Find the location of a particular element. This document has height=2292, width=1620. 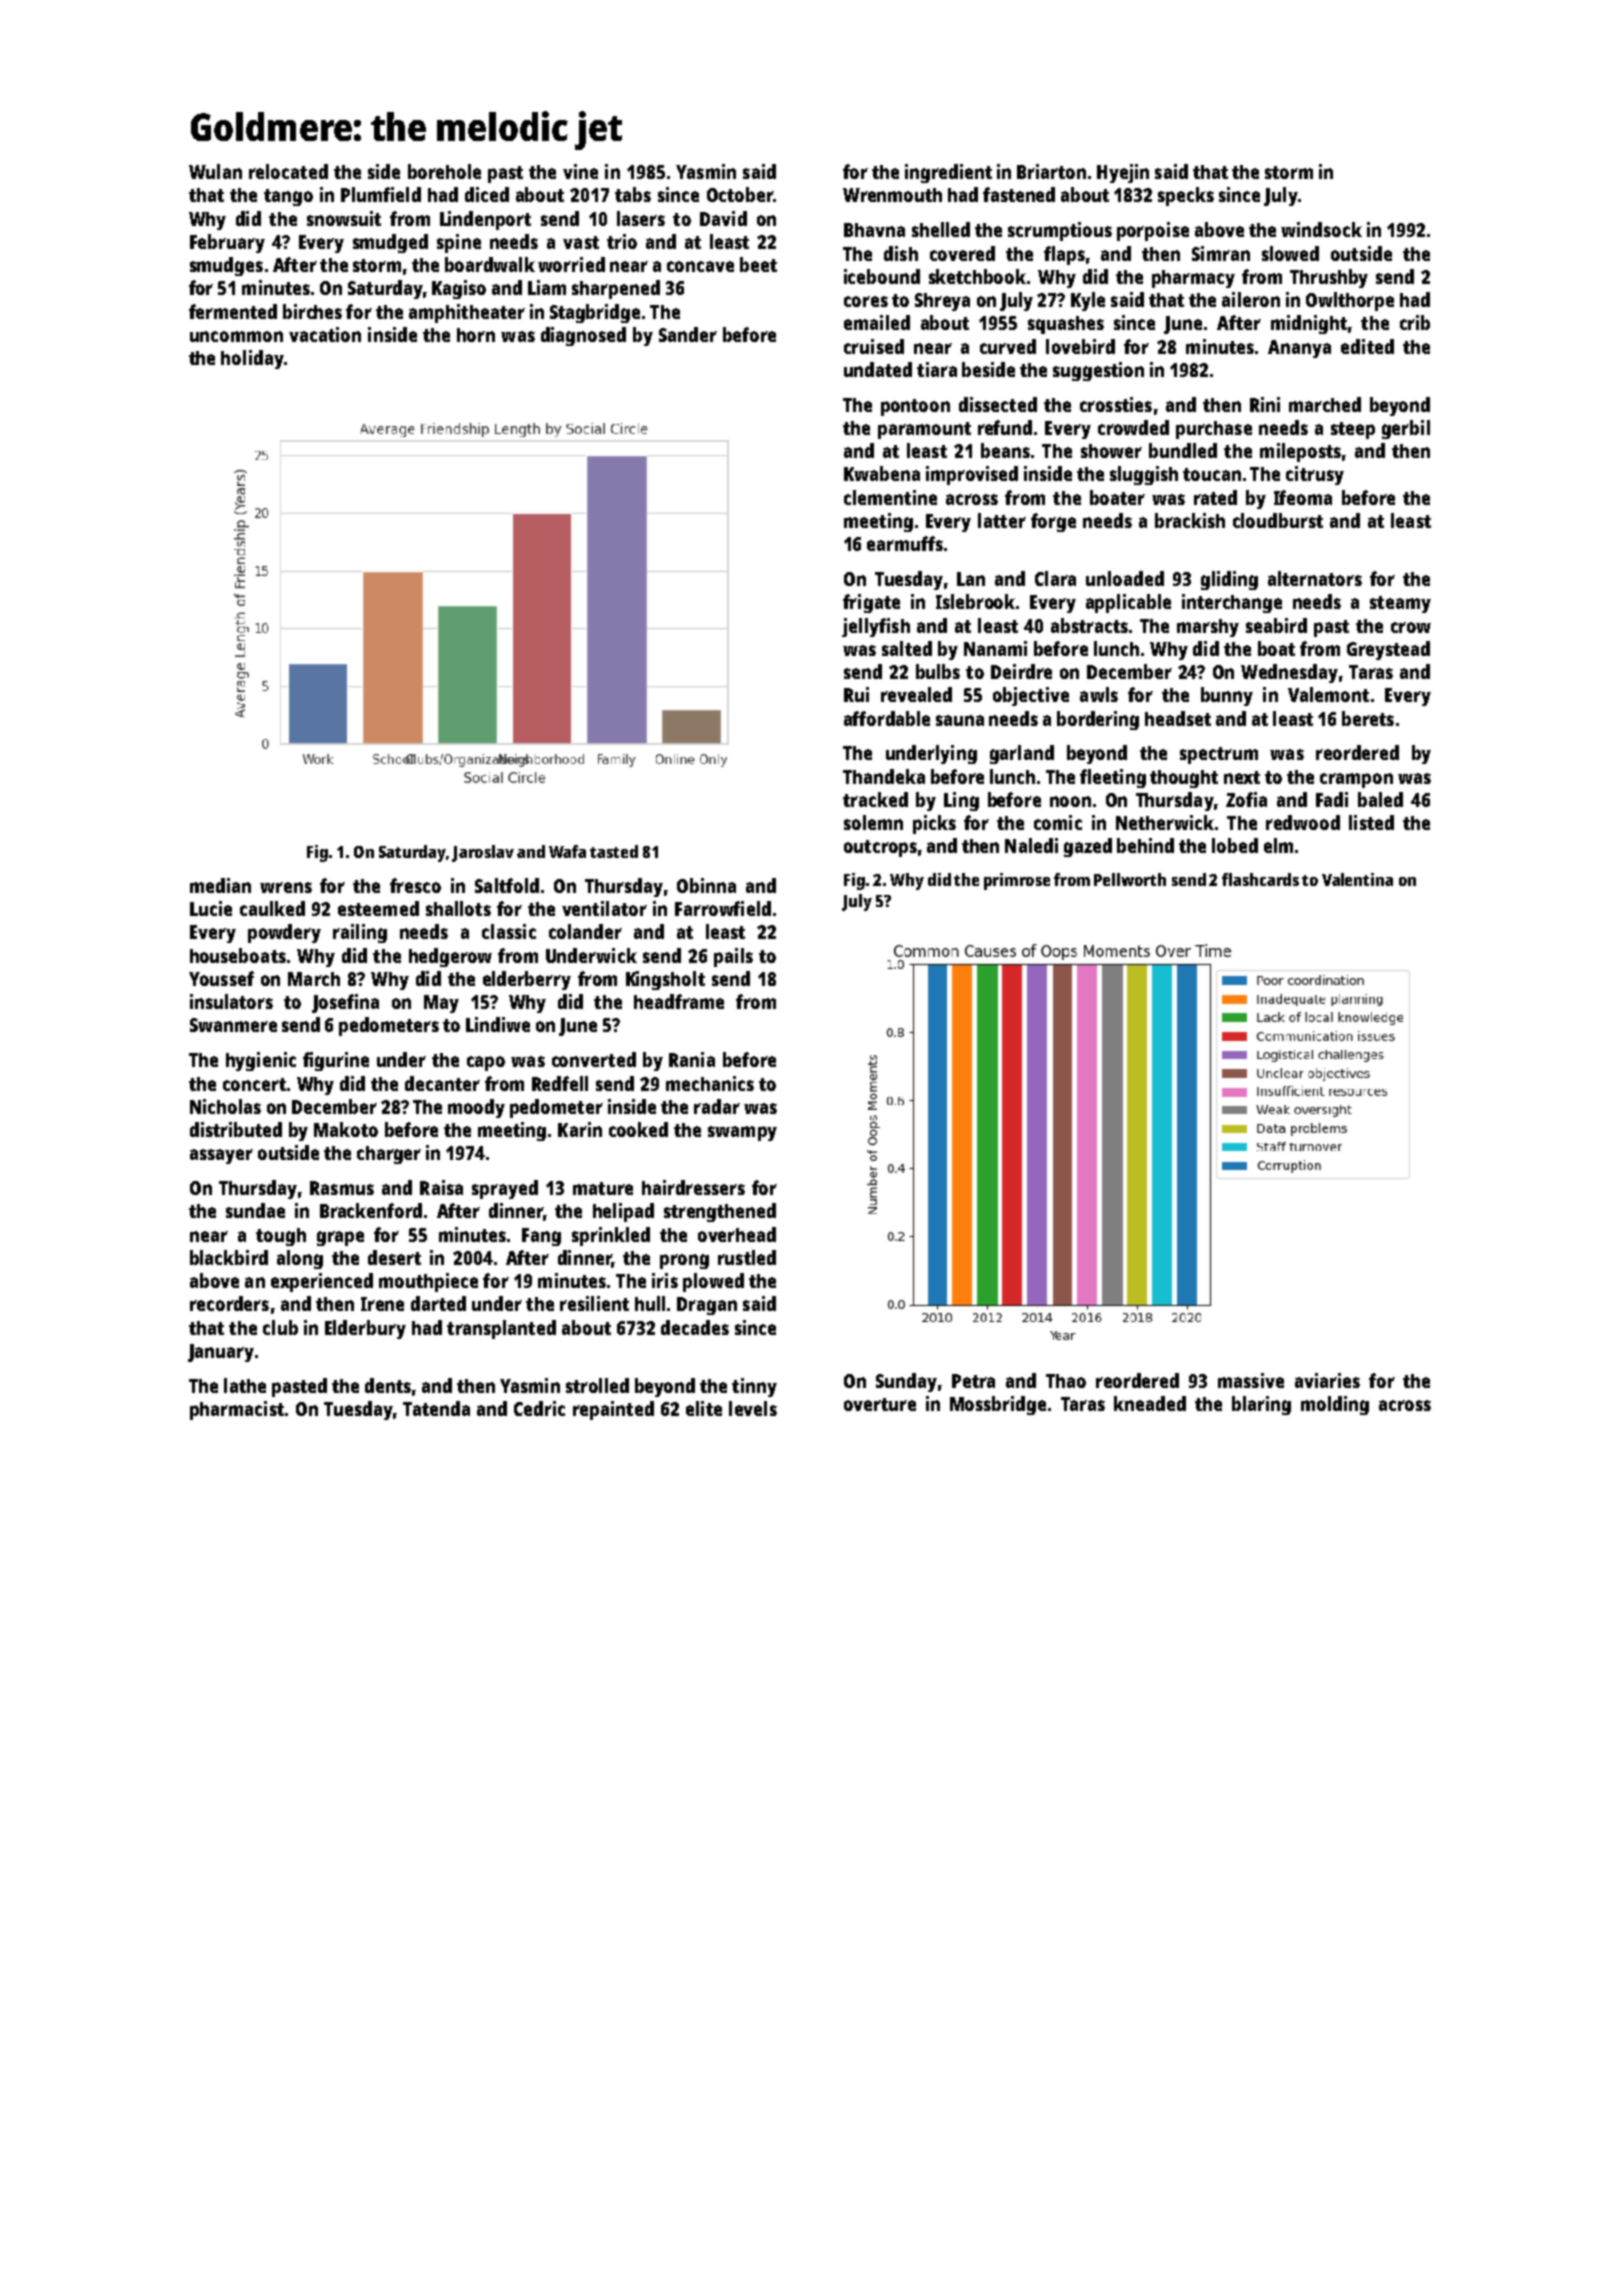

Wulan is located at coordinates (215, 171).
